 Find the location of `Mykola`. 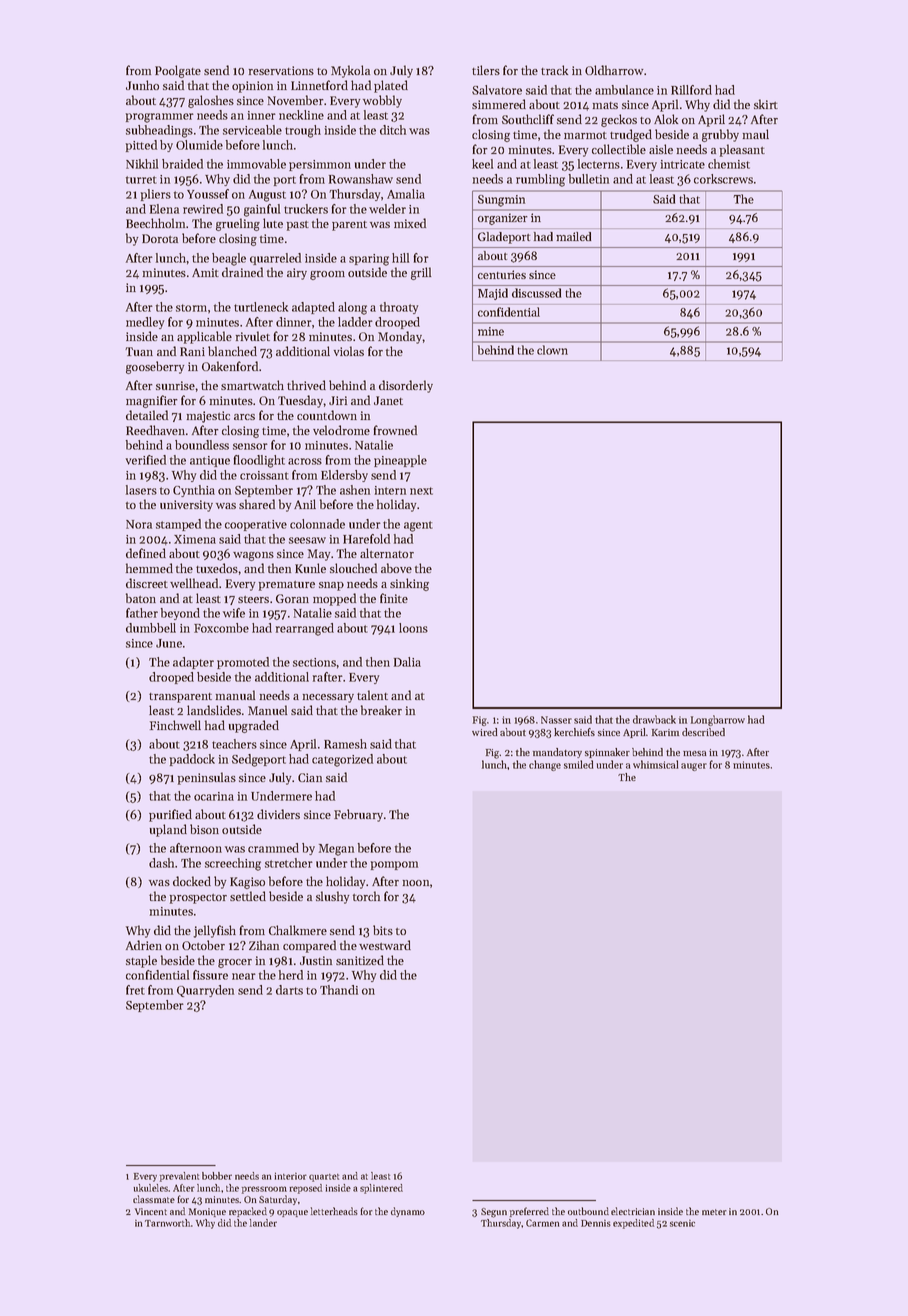

Mykola is located at coordinates (350, 71).
